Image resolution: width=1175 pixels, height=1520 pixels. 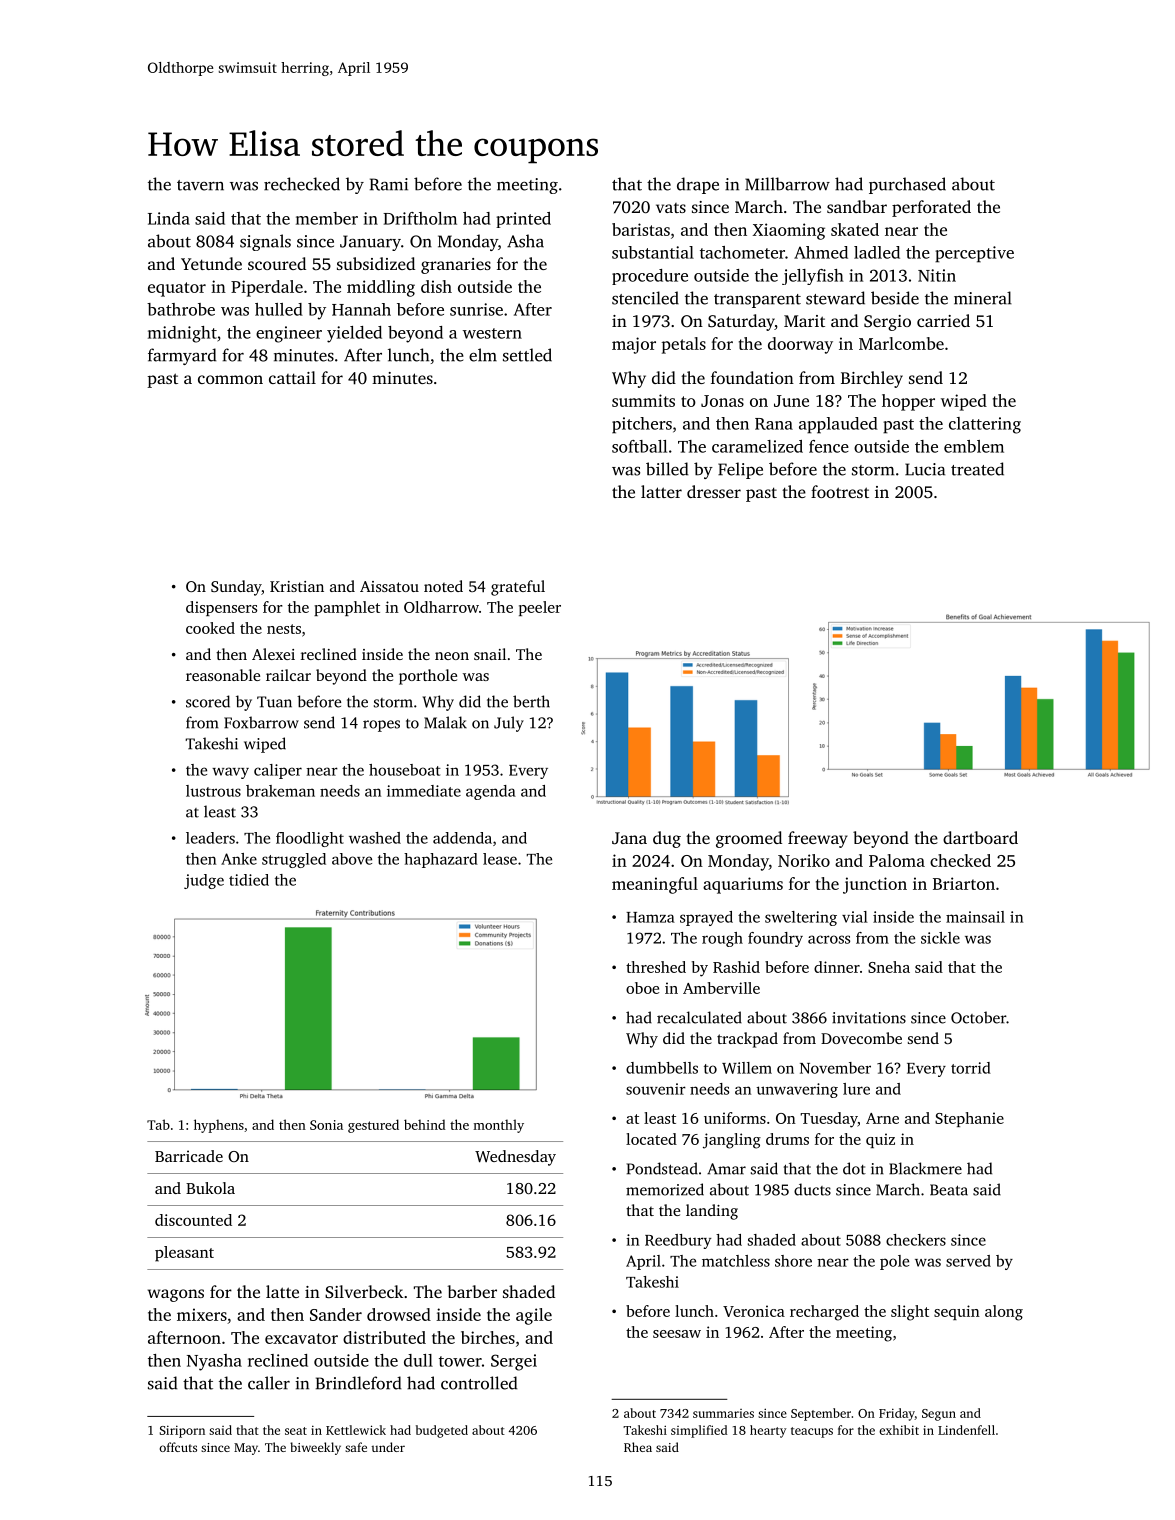 What do you see at coordinates (629, 838) in the page?
I see `Jana` at bounding box center [629, 838].
